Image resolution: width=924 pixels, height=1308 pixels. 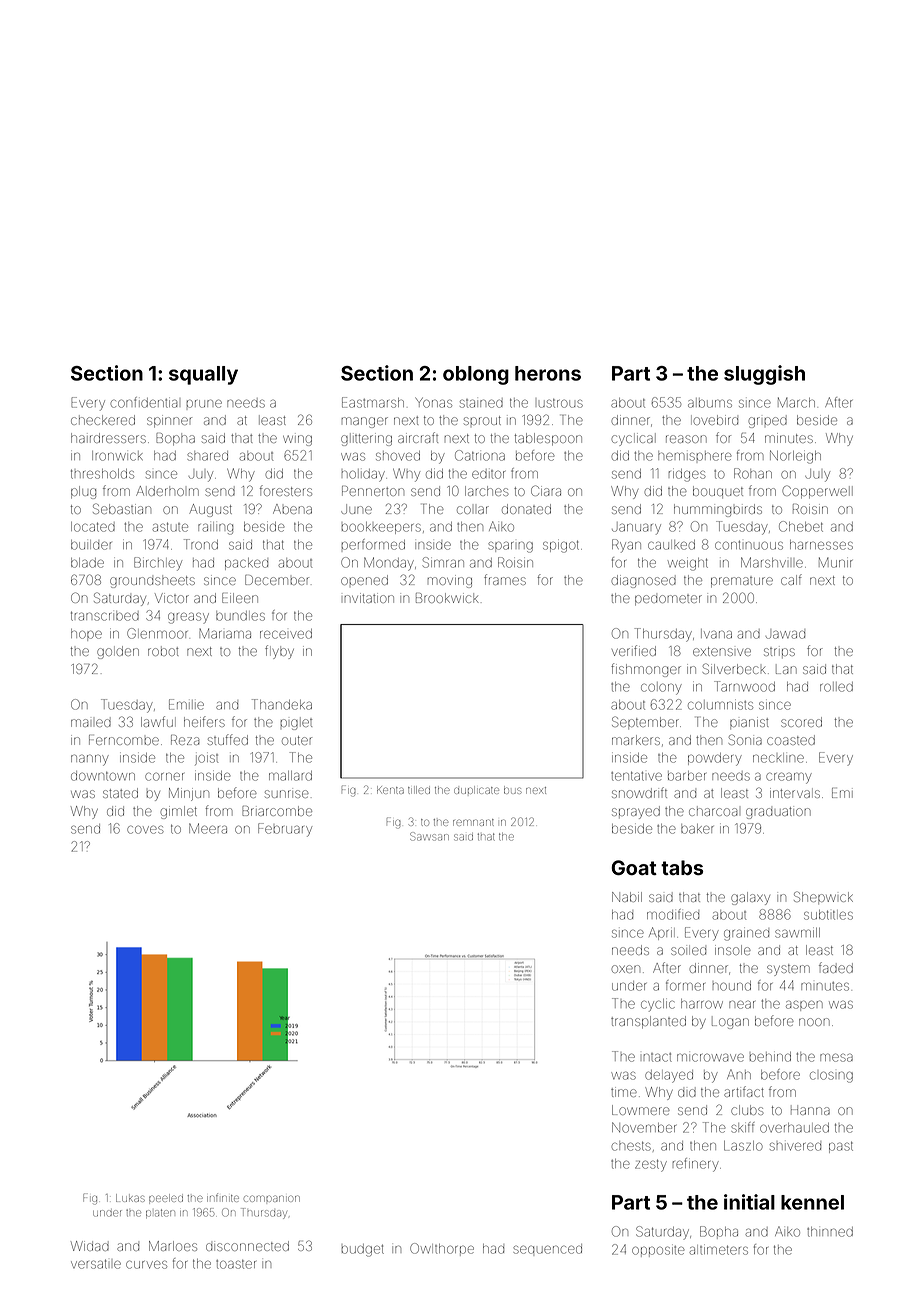 What do you see at coordinates (768, 422) in the screenshot?
I see `griped` at bounding box center [768, 422].
